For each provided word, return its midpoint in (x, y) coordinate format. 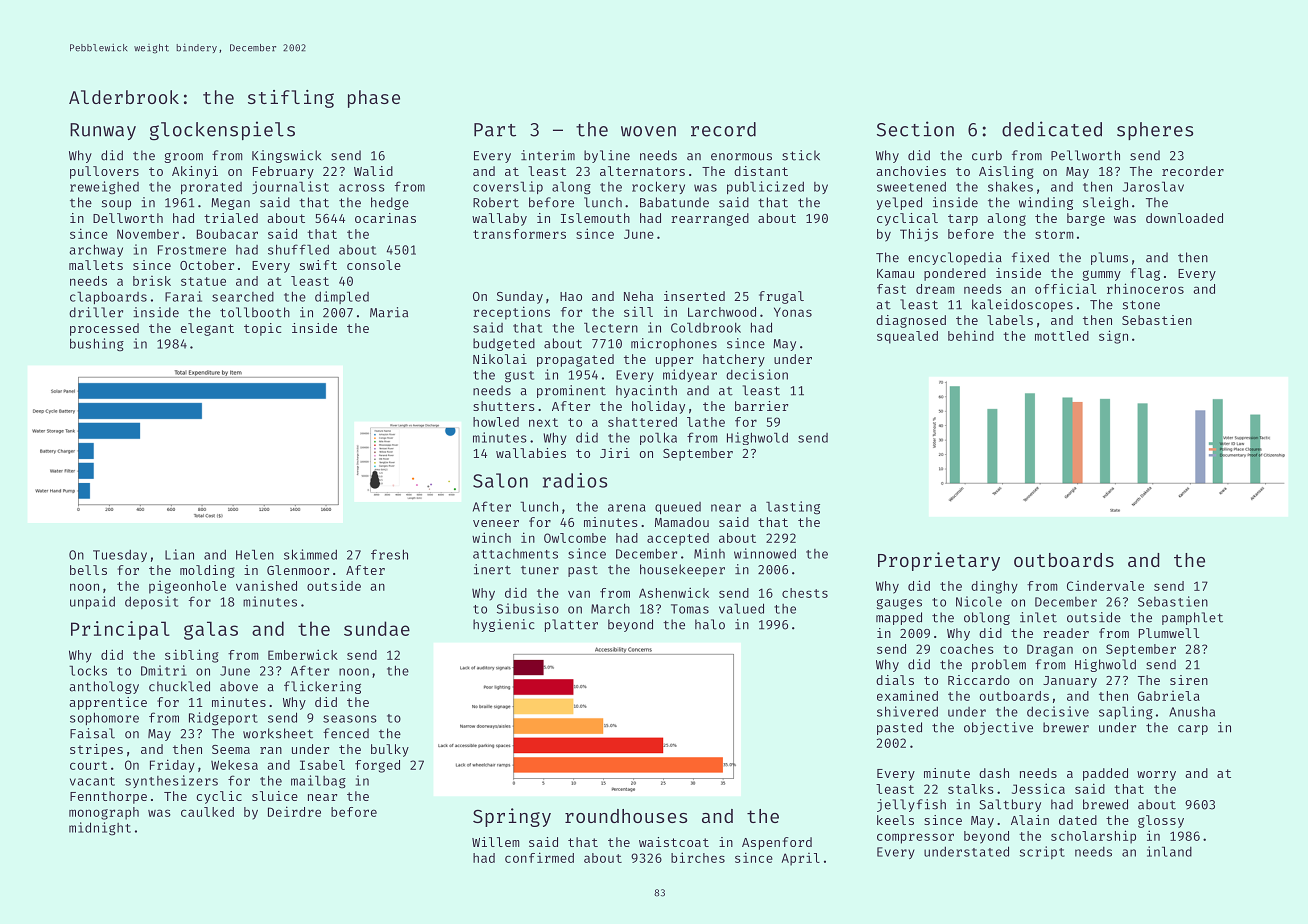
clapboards (108, 297)
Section (915, 129)
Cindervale (1105, 586)
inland (1169, 851)
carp (1193, 730)
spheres (1155, 131)
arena (627, 508)
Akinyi (195, 172)
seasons (350, 719)
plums (1109, 258)
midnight (100, 829)
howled (496, 422)
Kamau (895, 273)
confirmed (539, 857)
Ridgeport (223, 719)
